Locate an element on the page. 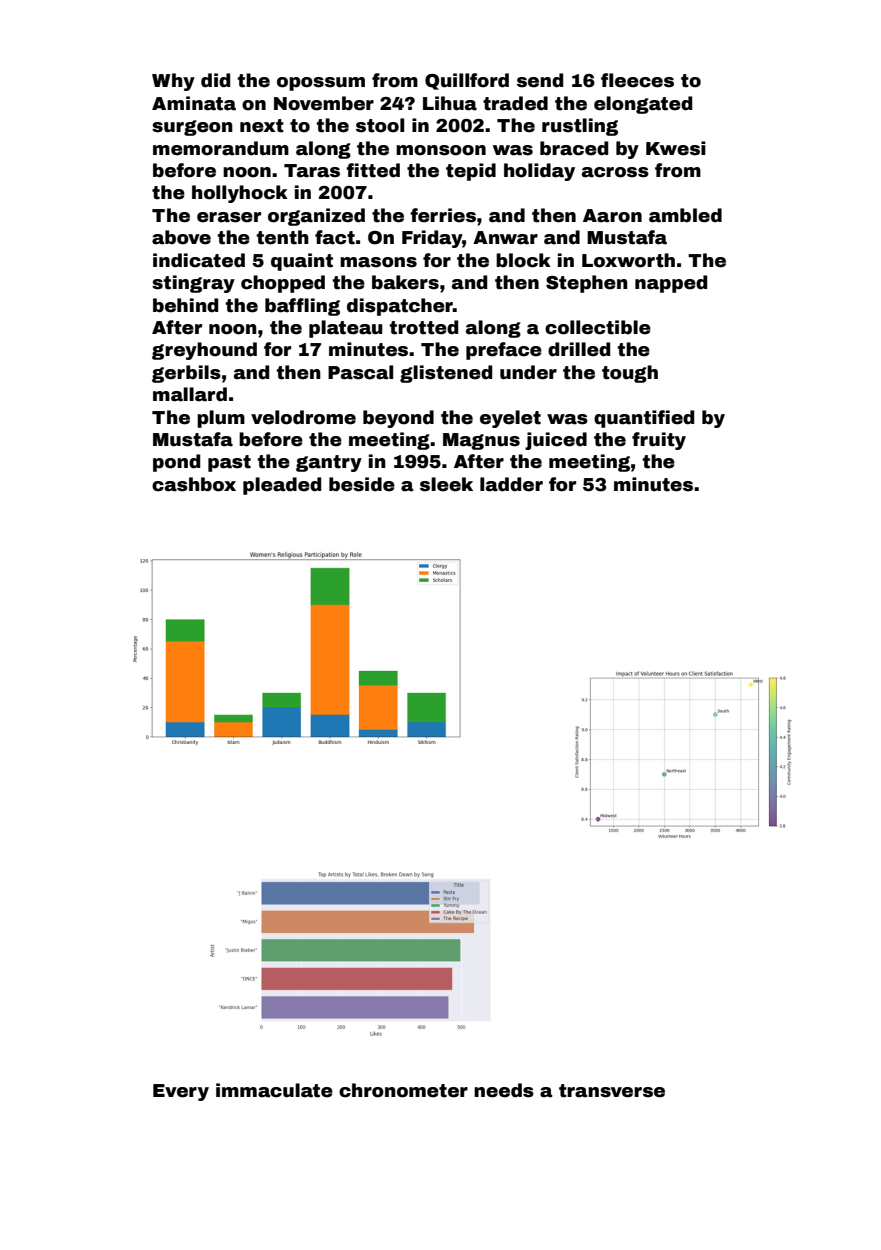 The width and height of the page is (881, 1250). Quillford is located at coordinates (467, 81).
